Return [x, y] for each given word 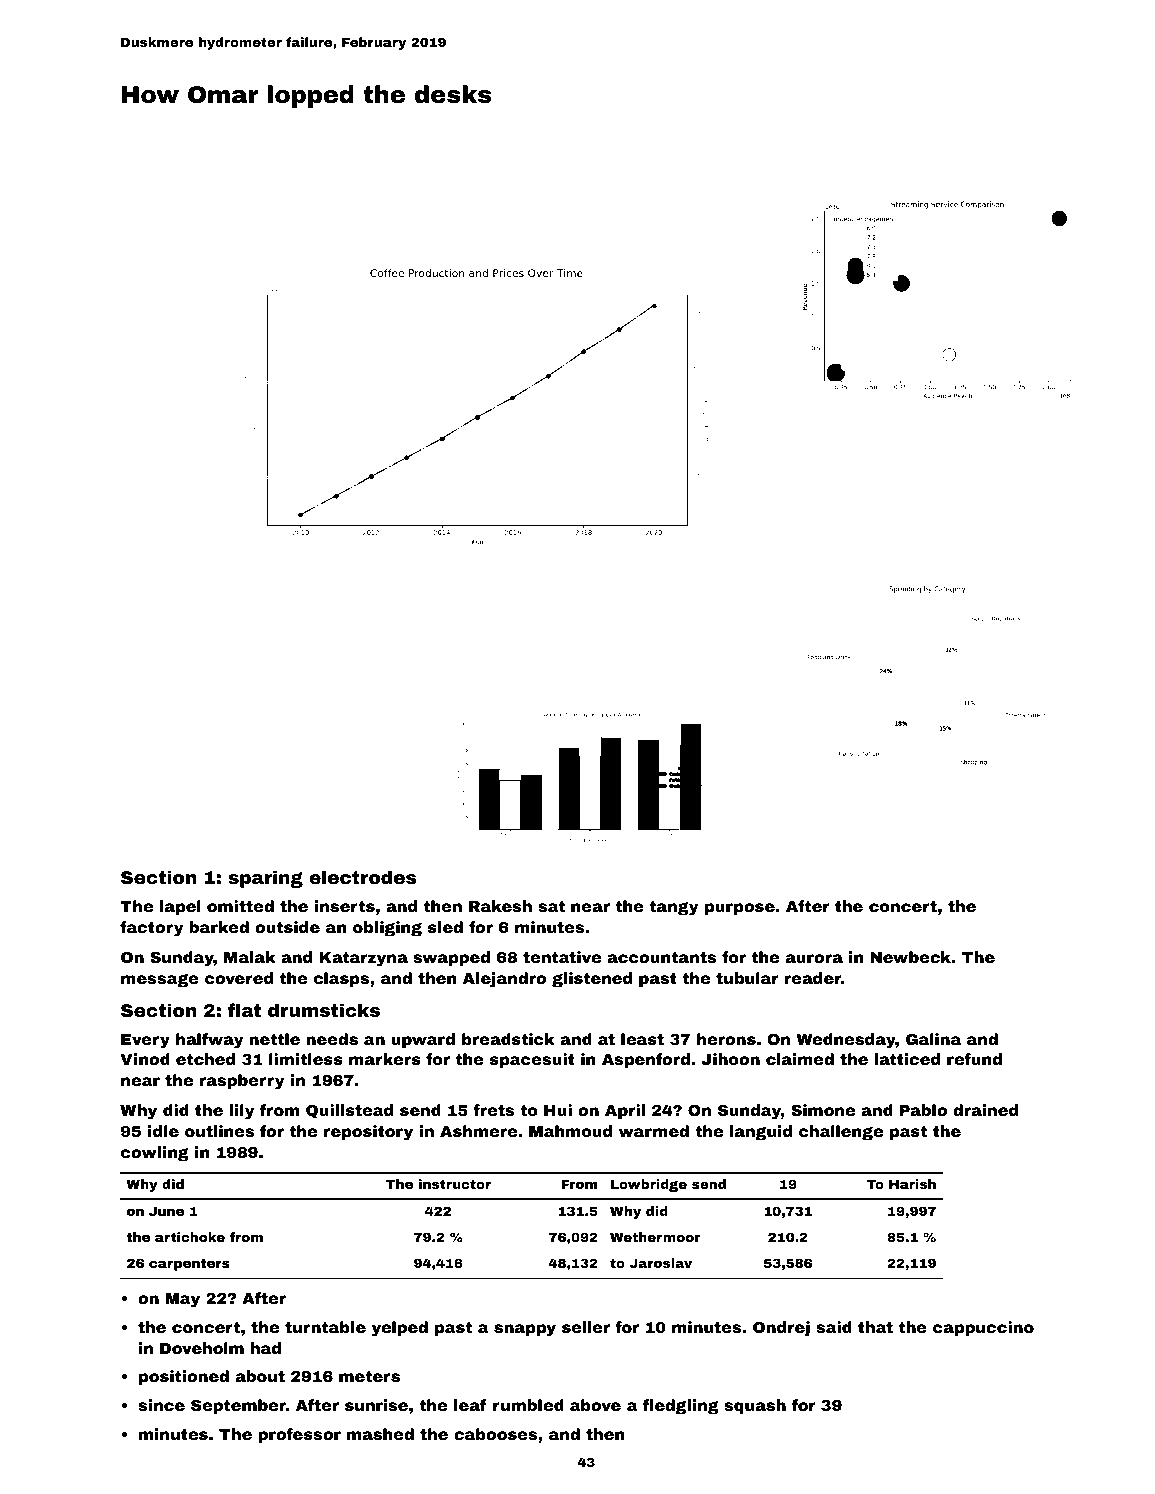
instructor [455, 1184]
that [875, 1327]
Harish [912, 1184]
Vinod [145, 1059]
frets [493, 1110]
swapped [451, 958]
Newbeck [910, 957]
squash [755, 1406]
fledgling [681, 1407]
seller [586, 1327]
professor [299, 1435]
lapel [180, 907]
